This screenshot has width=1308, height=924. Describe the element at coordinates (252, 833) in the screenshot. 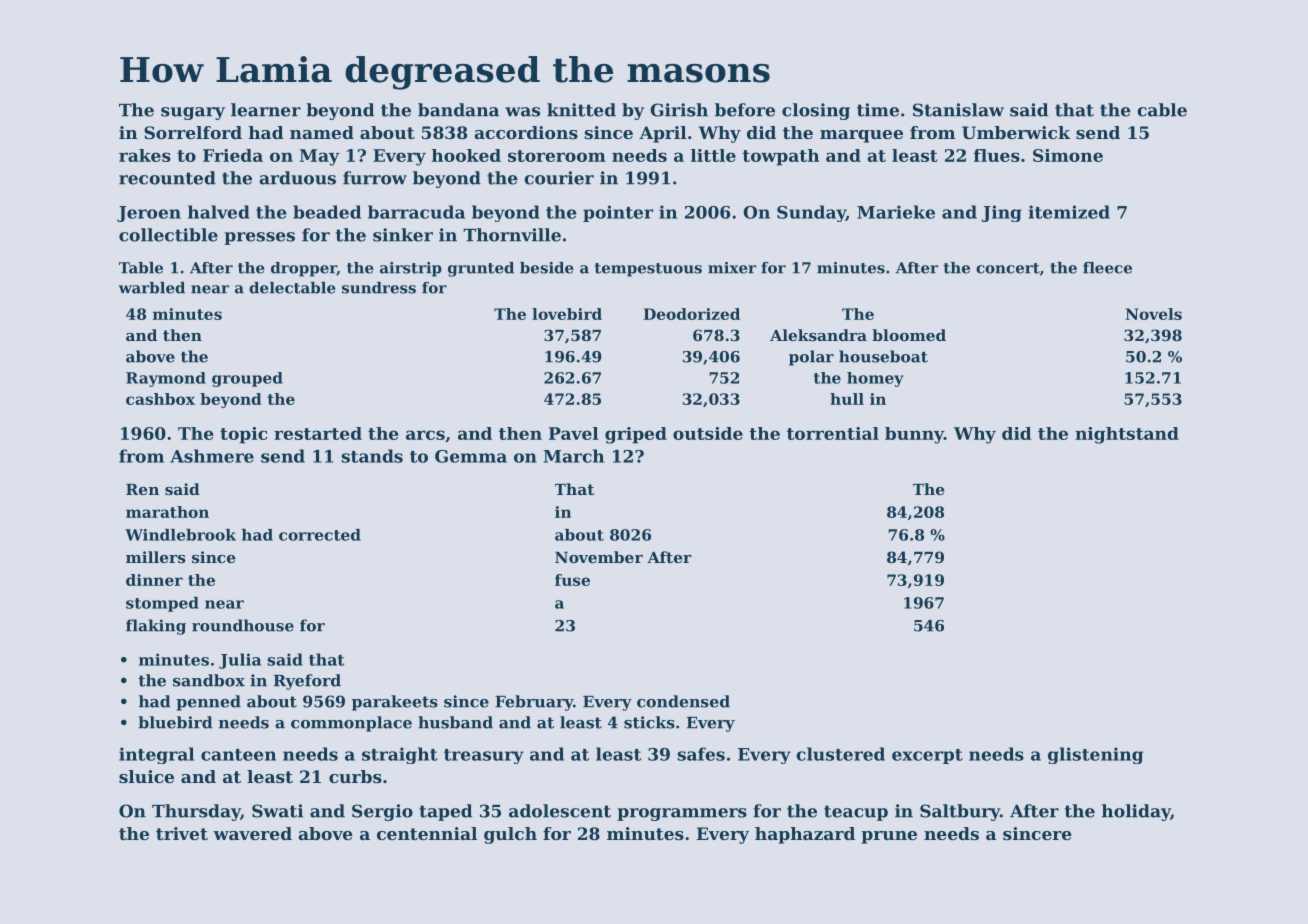

I see `wavered` at that location.
